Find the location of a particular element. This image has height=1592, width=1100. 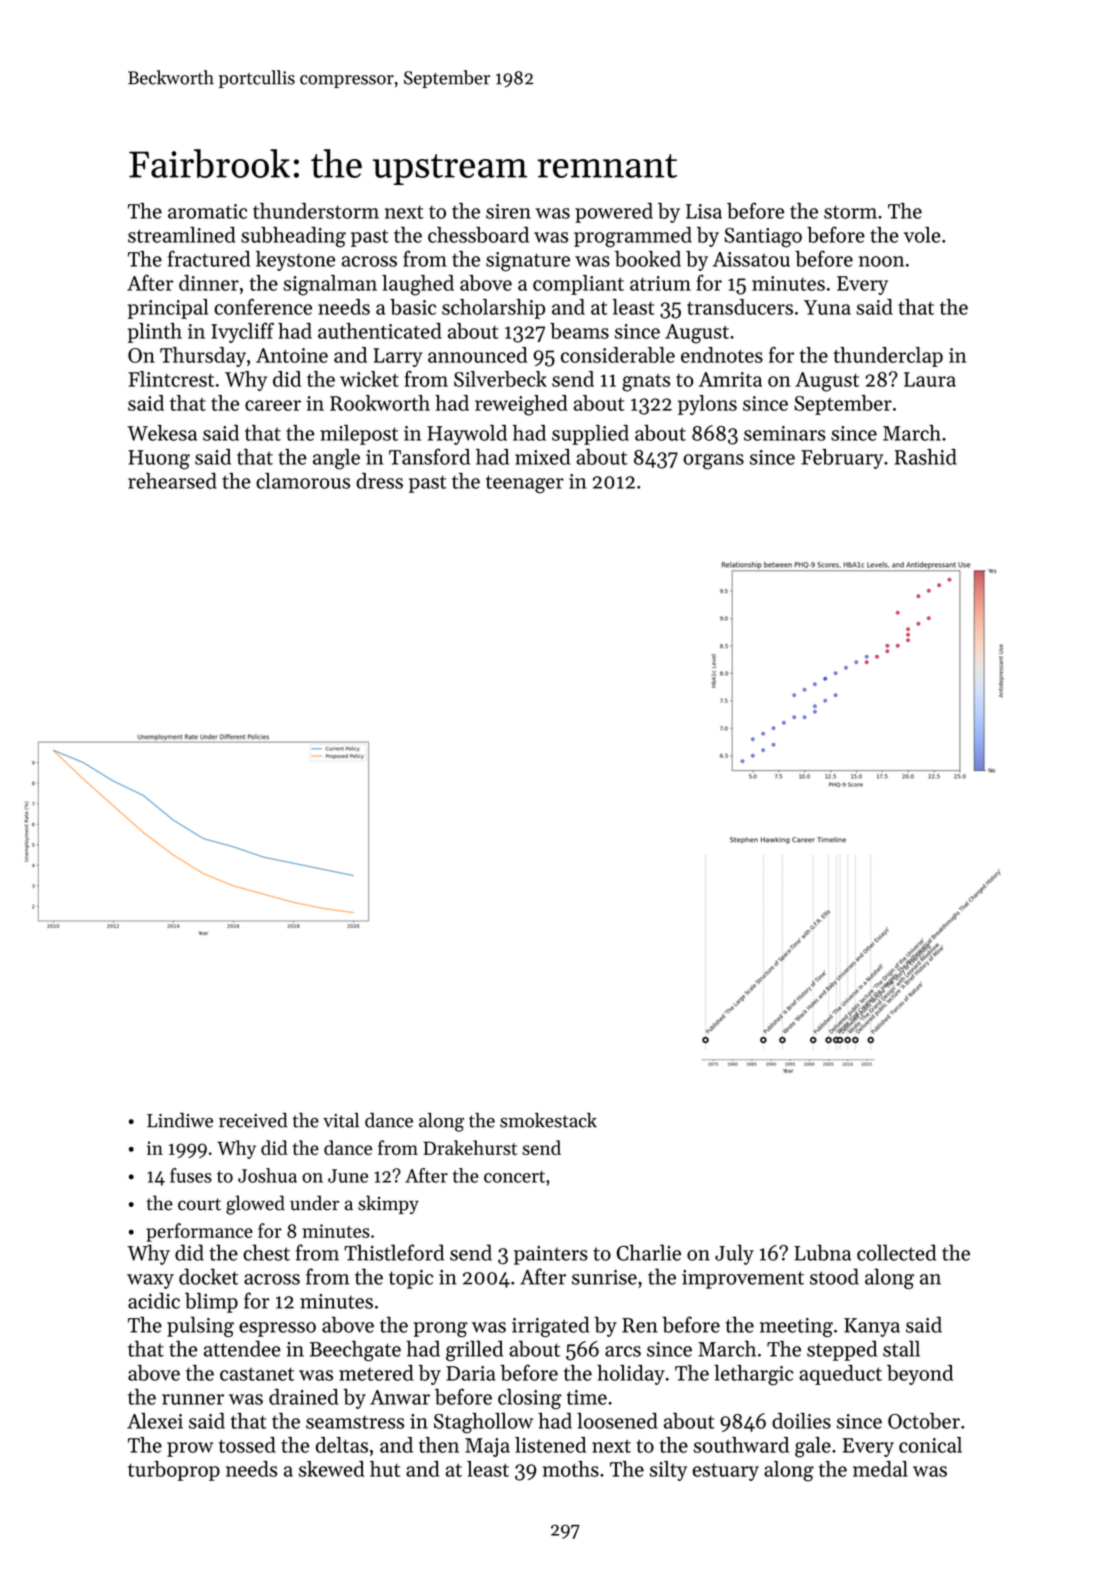

teenager is located at coordinates (525, 484).
